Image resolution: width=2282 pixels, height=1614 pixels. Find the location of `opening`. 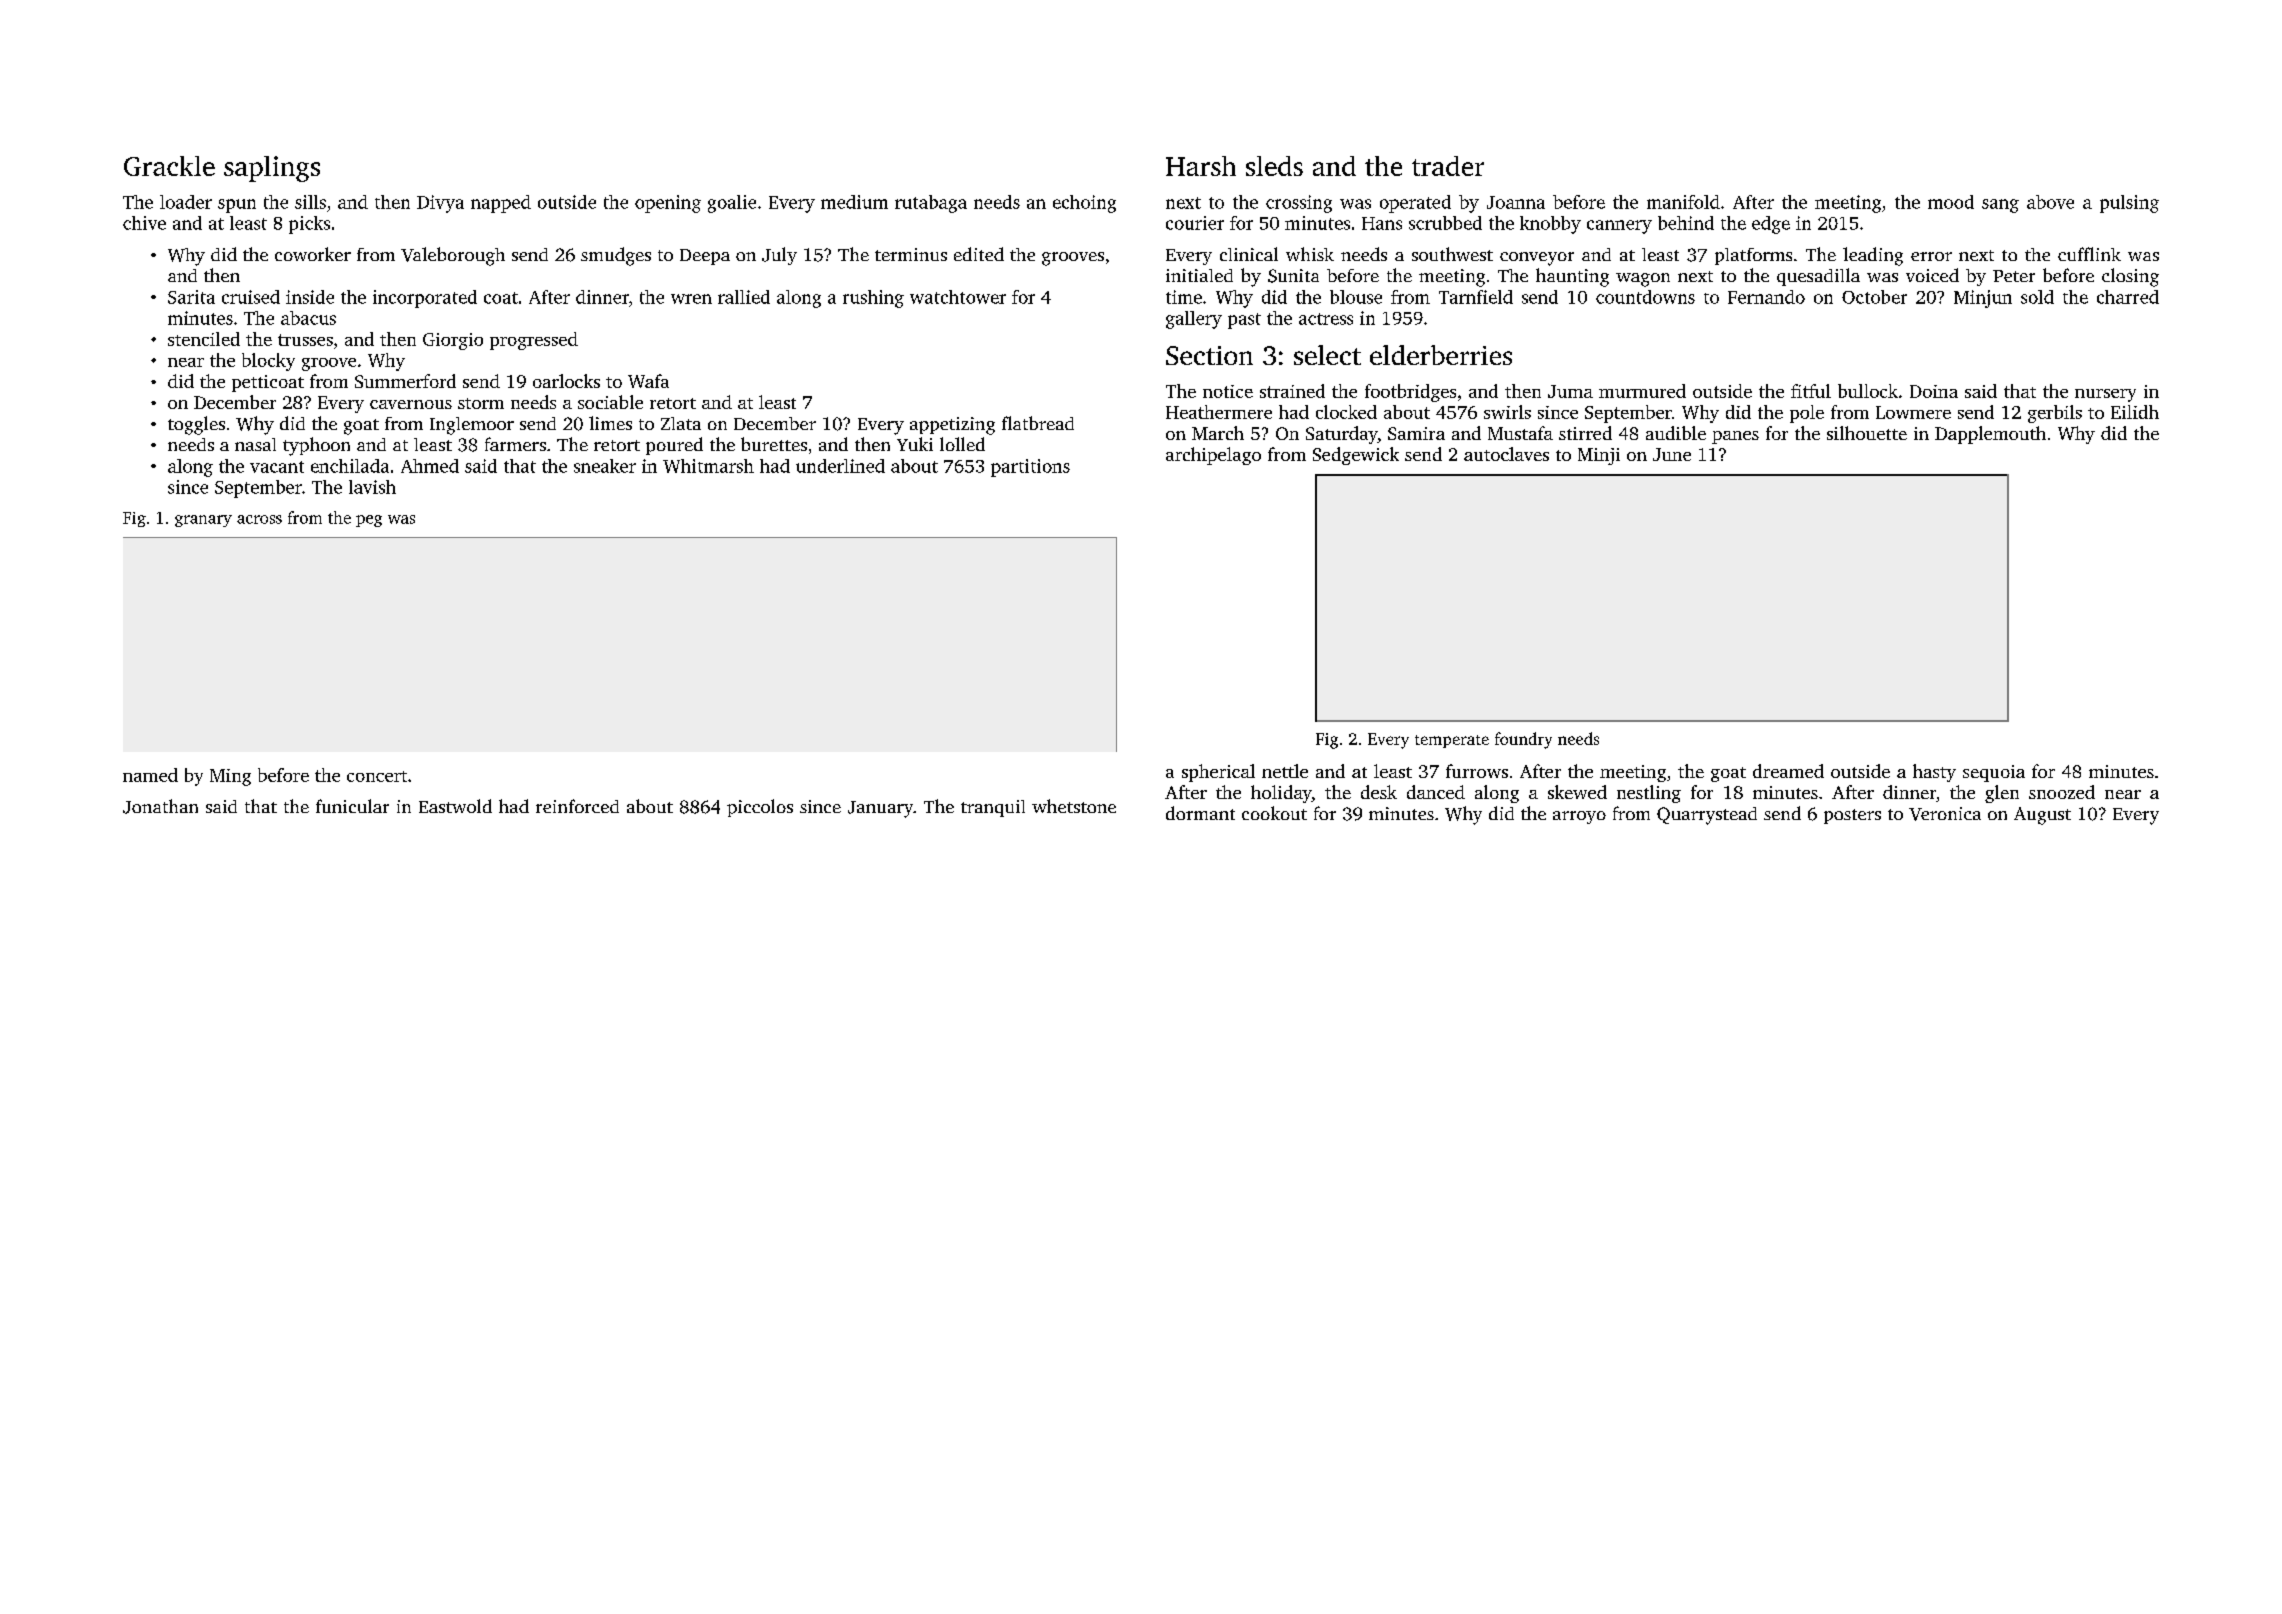

opening is located at coordinates (668, 204).
